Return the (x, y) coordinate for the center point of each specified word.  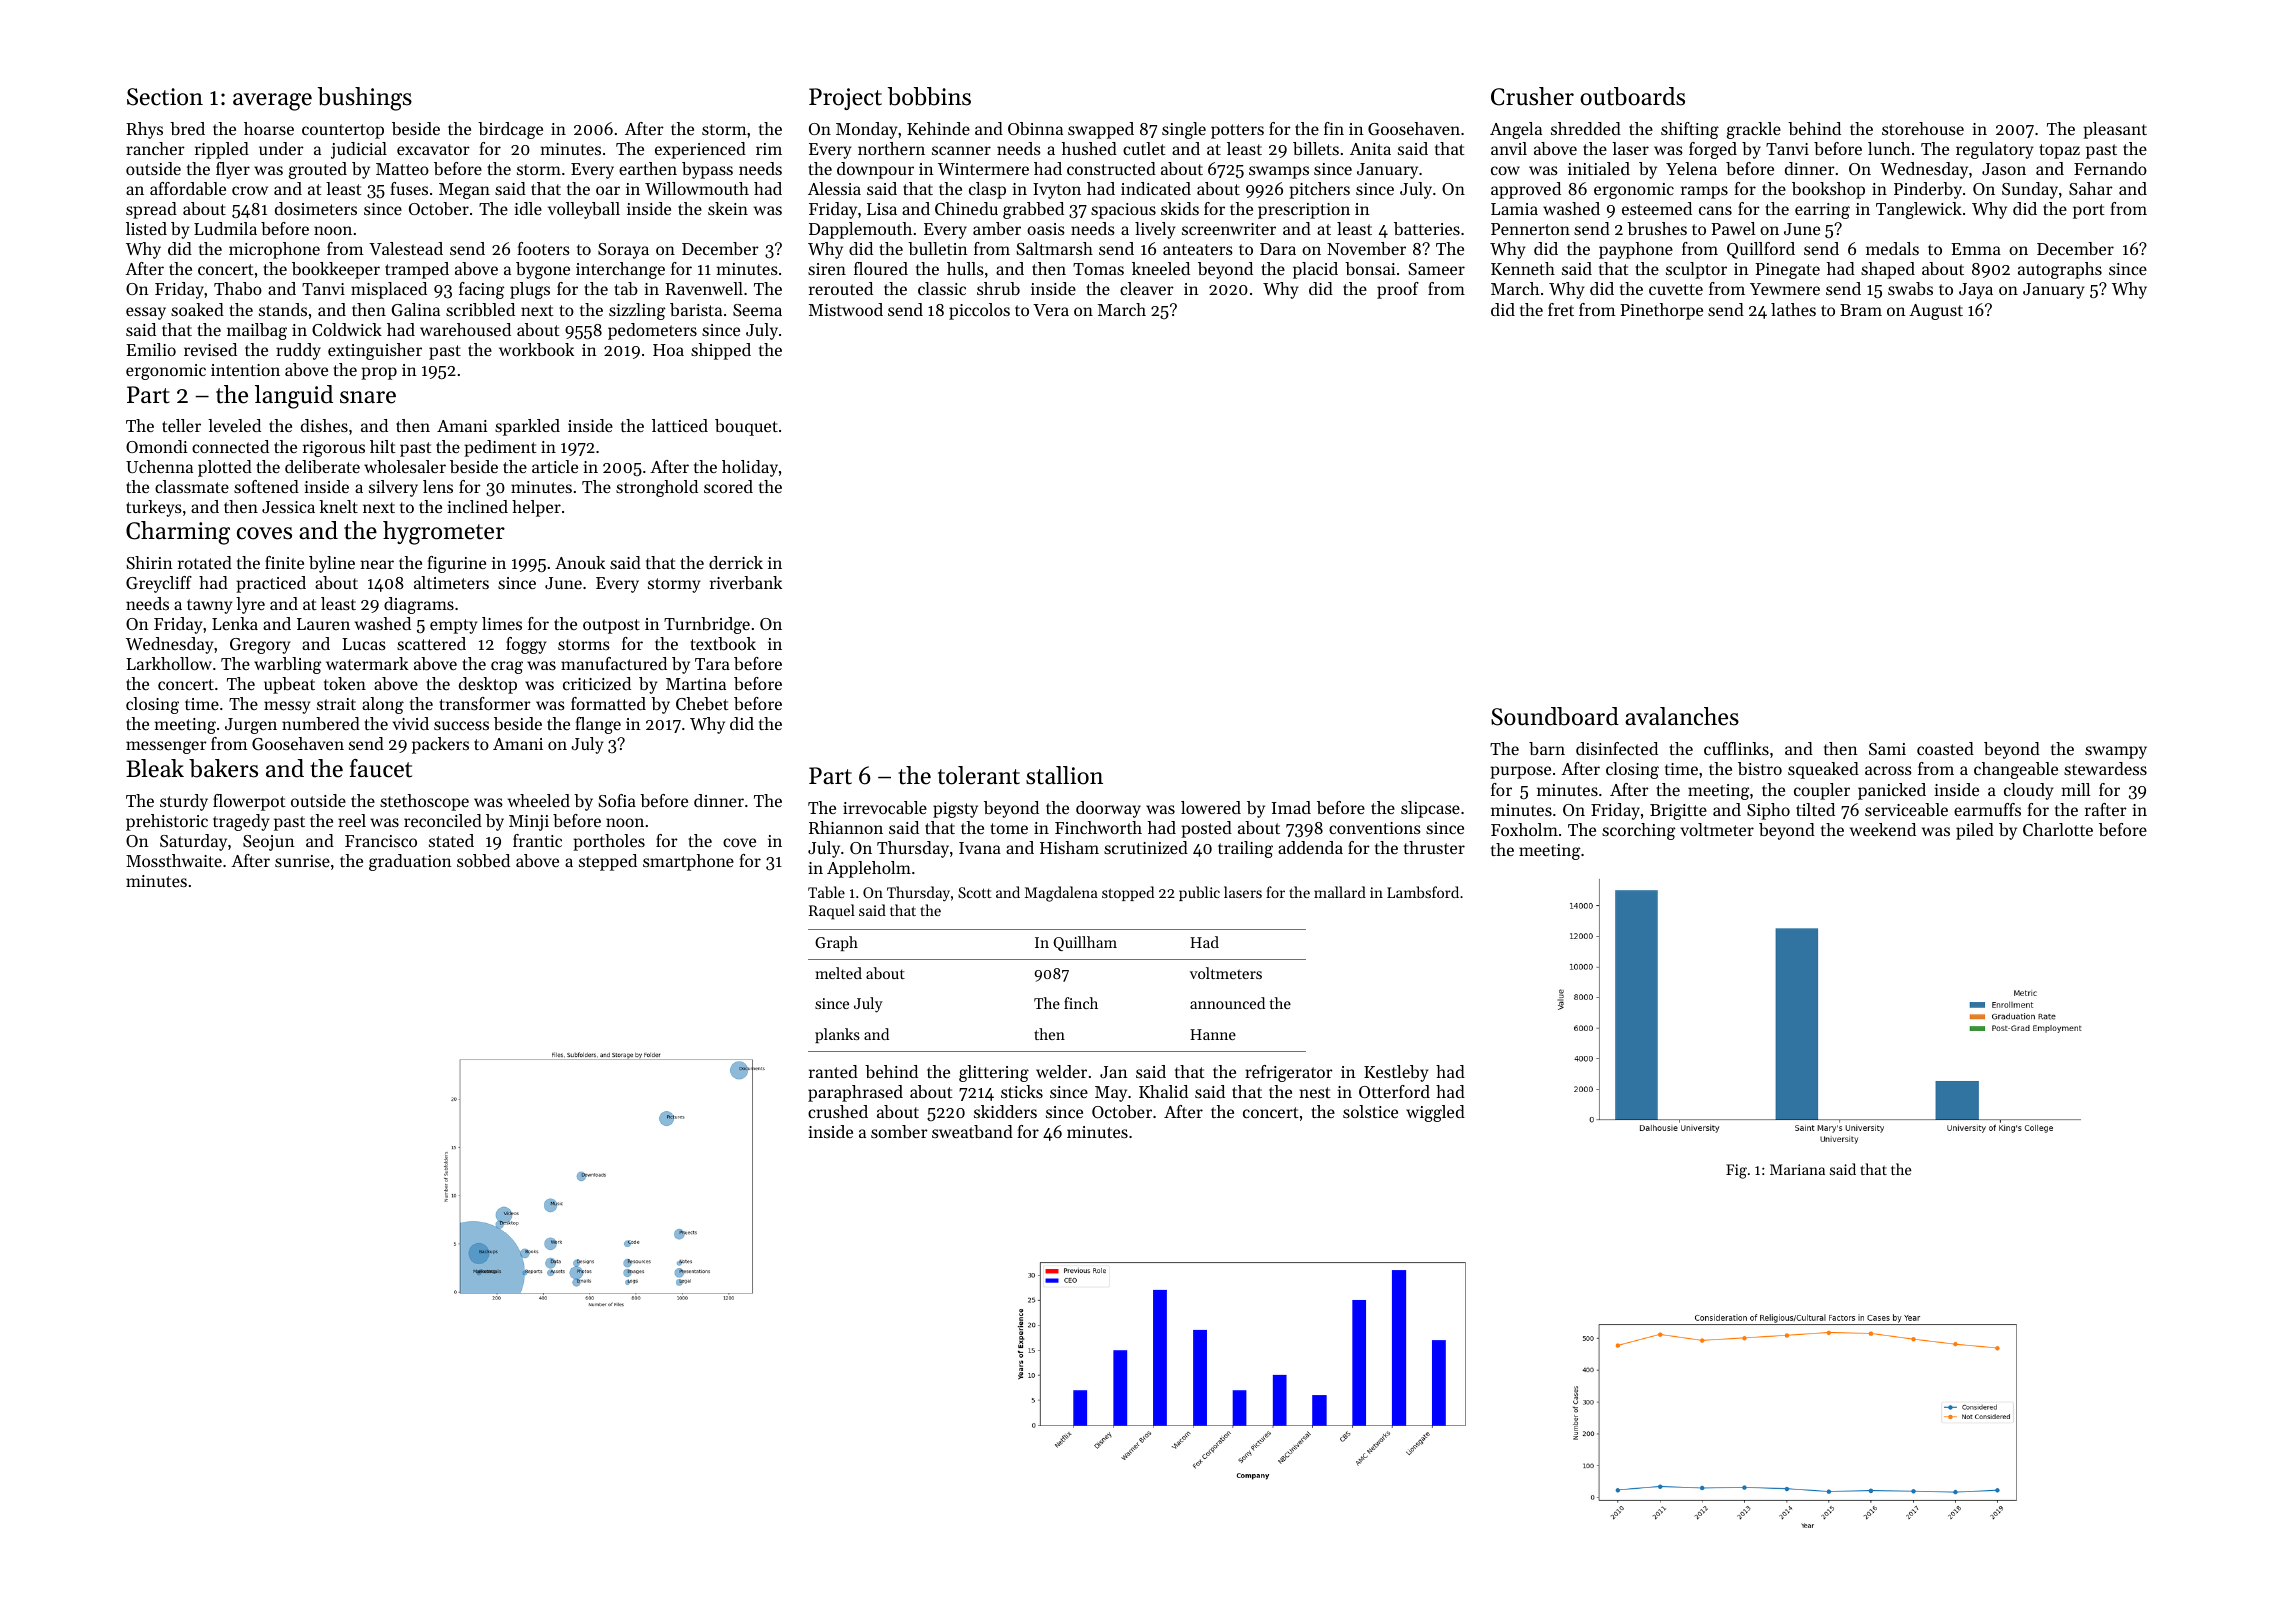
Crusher (1532, 96)
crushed (838, 1111)
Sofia (617, 800)
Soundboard (1555, 716)
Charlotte (2058, 829)
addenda (1310, 847)
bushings (365, 99)
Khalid (1163, 1091)
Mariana (1797, 1169)
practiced (271, 584)
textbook (723, 643)
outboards (1632, 96)
